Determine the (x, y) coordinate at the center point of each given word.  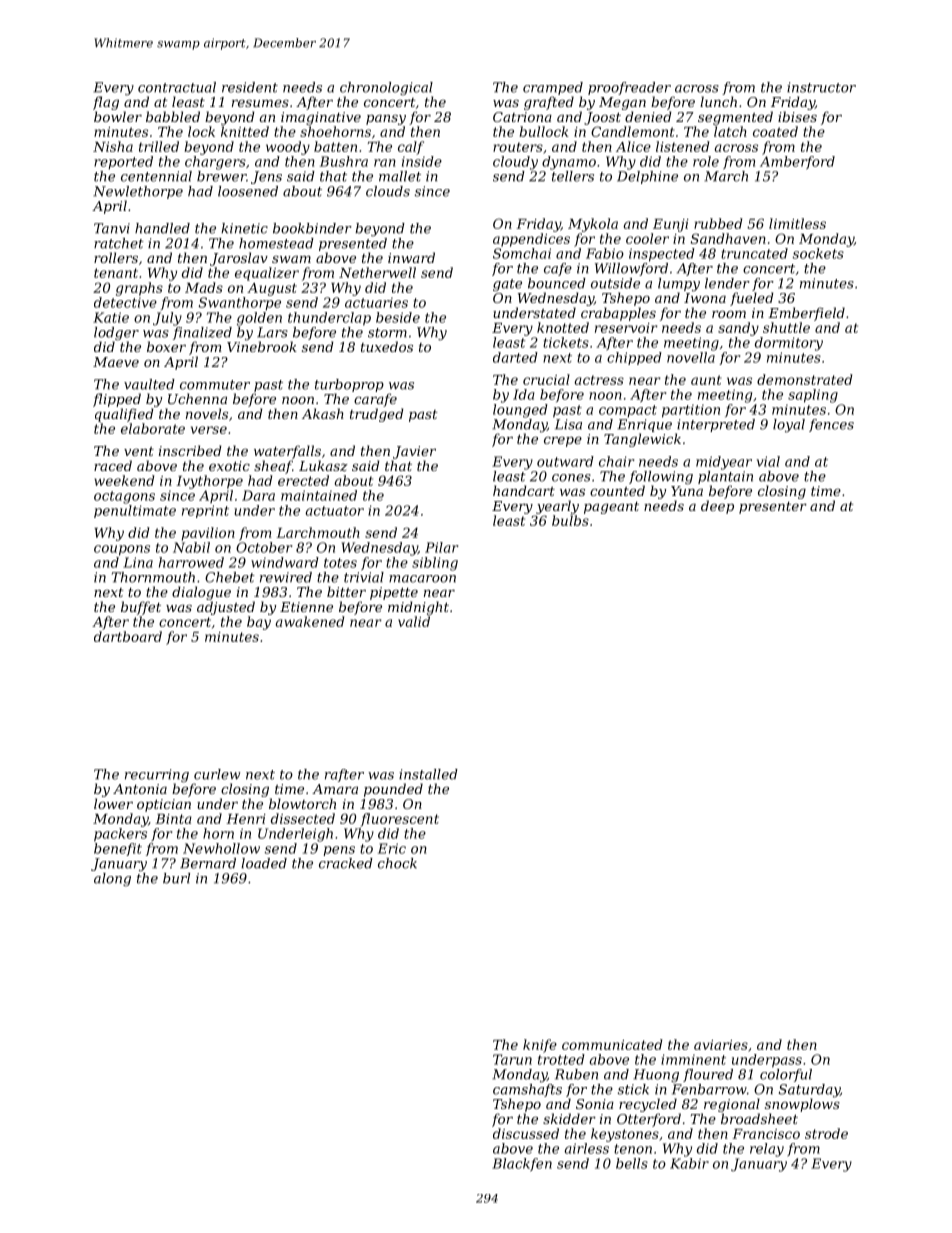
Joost (602, 118)
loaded (264, 863)
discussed (526, 1133)
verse (209, 430)
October (264, 547)
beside (398, 317)
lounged (520, 411)
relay (767, 1150)
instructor (821, 87)
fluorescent (399, 820)
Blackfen (522, 1164)
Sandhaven (728, 238)
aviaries (721, 1045)
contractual (177, 87)
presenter (773, 508)
